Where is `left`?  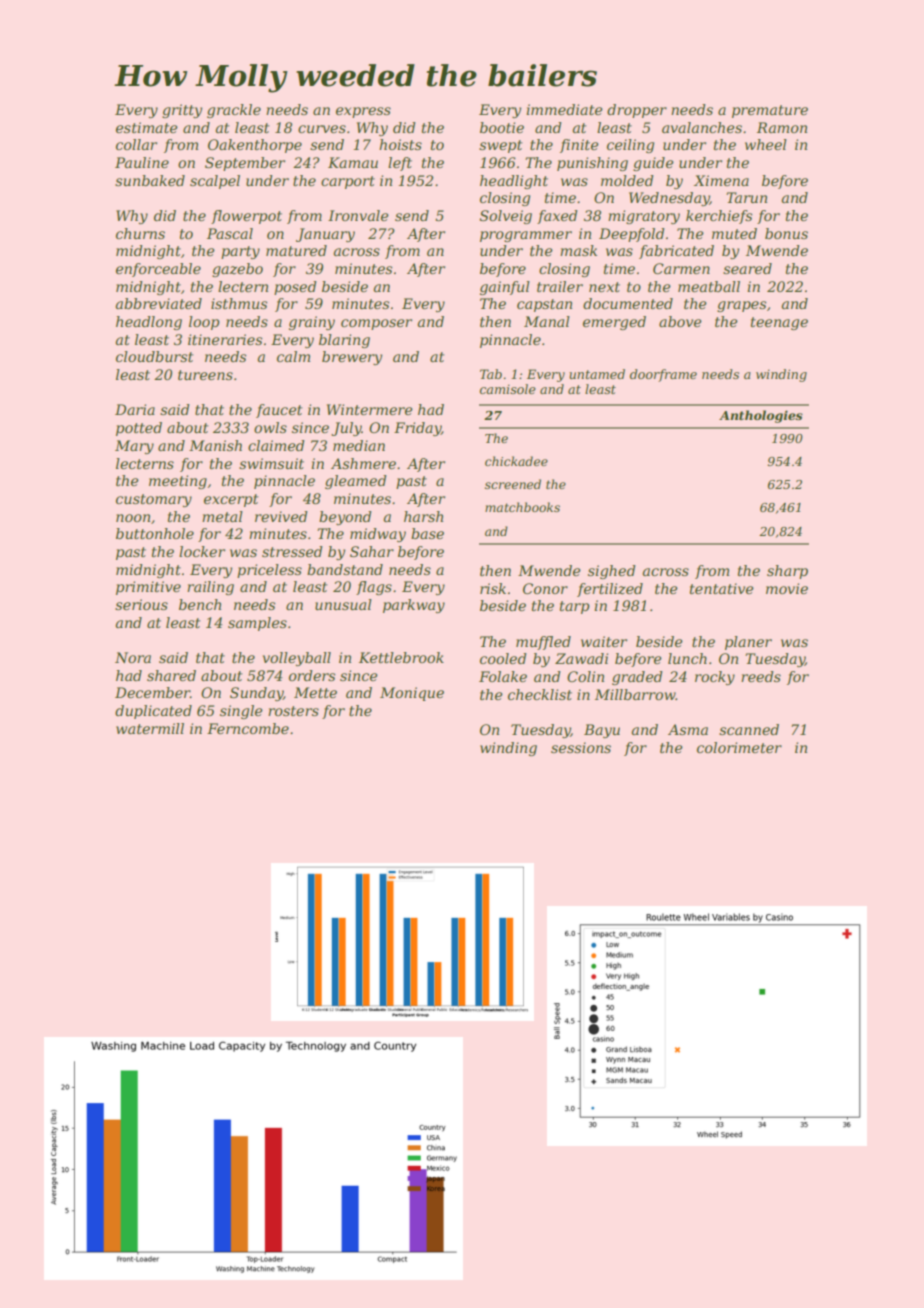 left is located at coordinates (400, 164).
